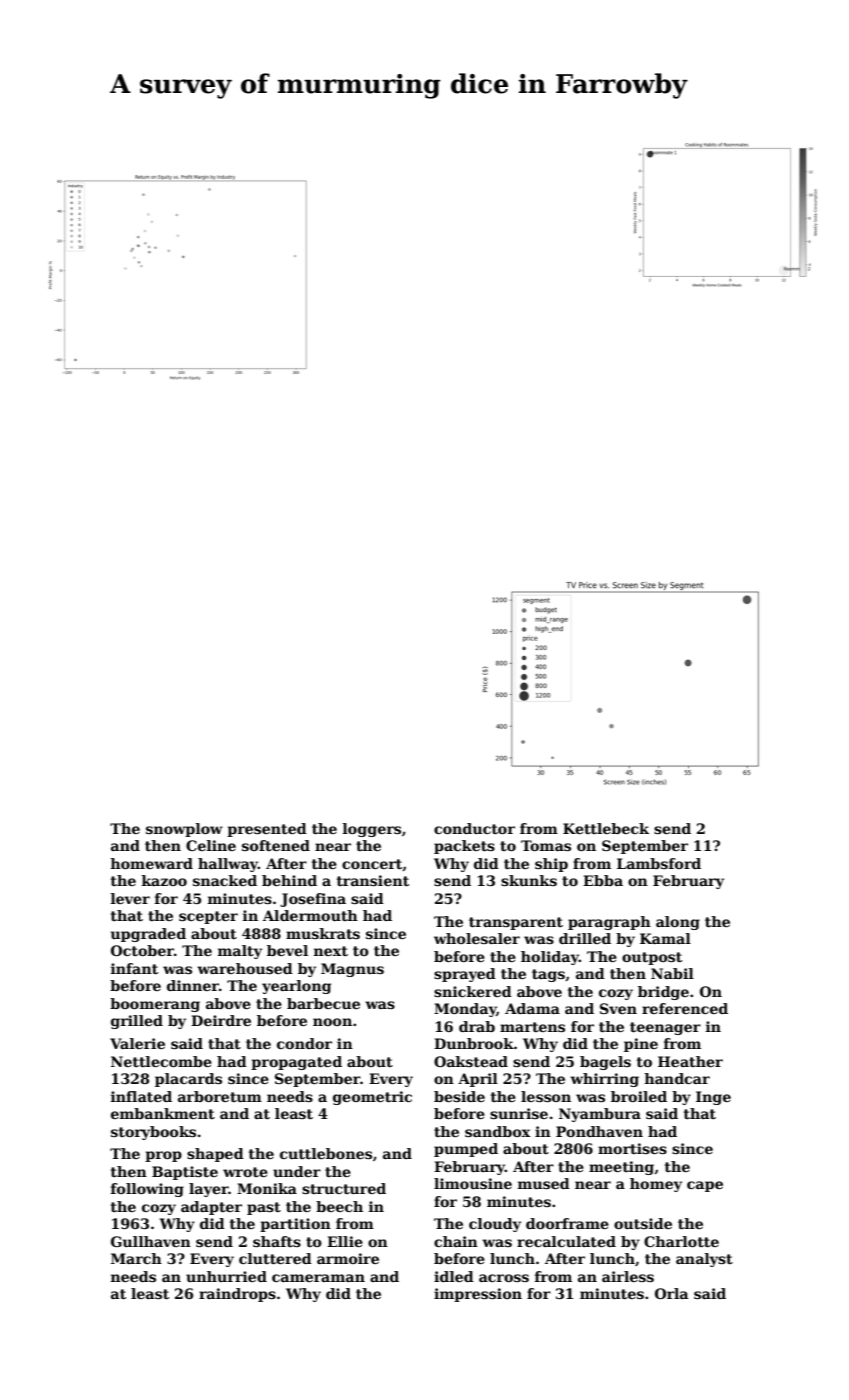 The height and width of the image is (1400, 849). Describe the element at coordinates (163, 1113) in the image. I see `embankment` at that location.
